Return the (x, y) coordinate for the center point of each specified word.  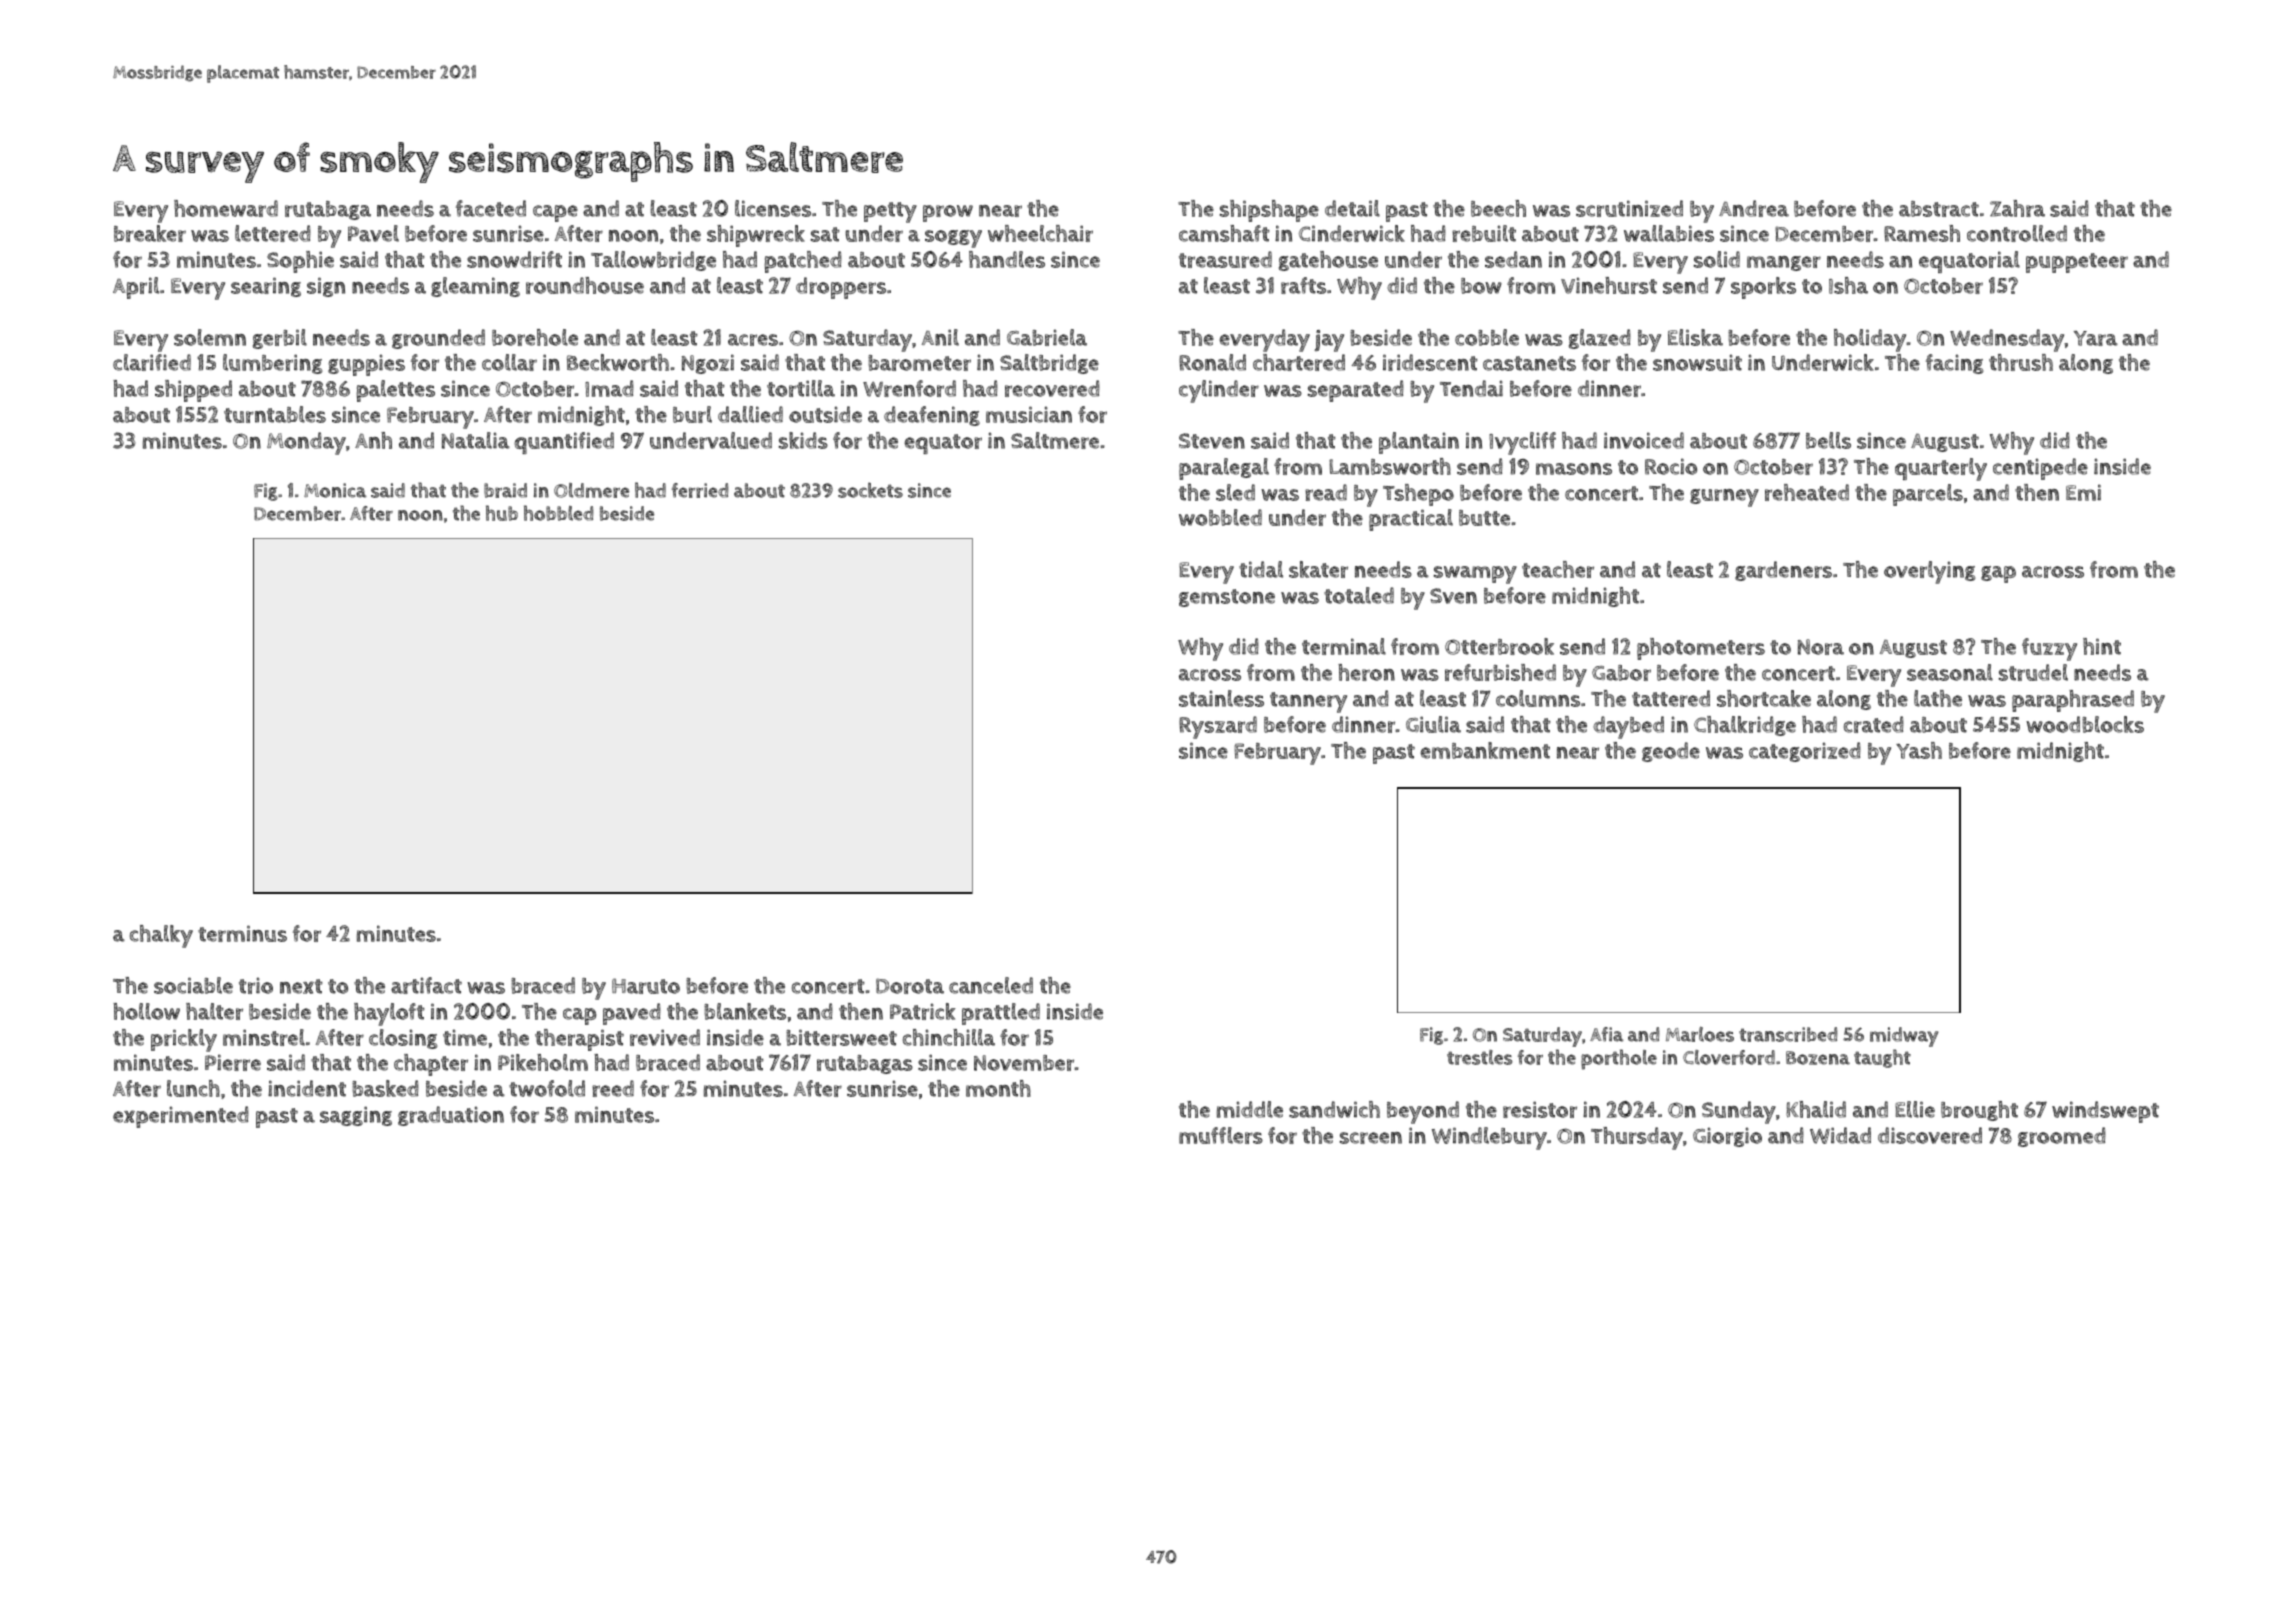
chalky (161, 936)
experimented (181, 1117)
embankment (1485, 750)
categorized (1805, 752)
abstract (1939, 209)
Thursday (1637, 1138)
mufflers (1221, 1135)
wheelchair (1040, 233)
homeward (226, 208)
